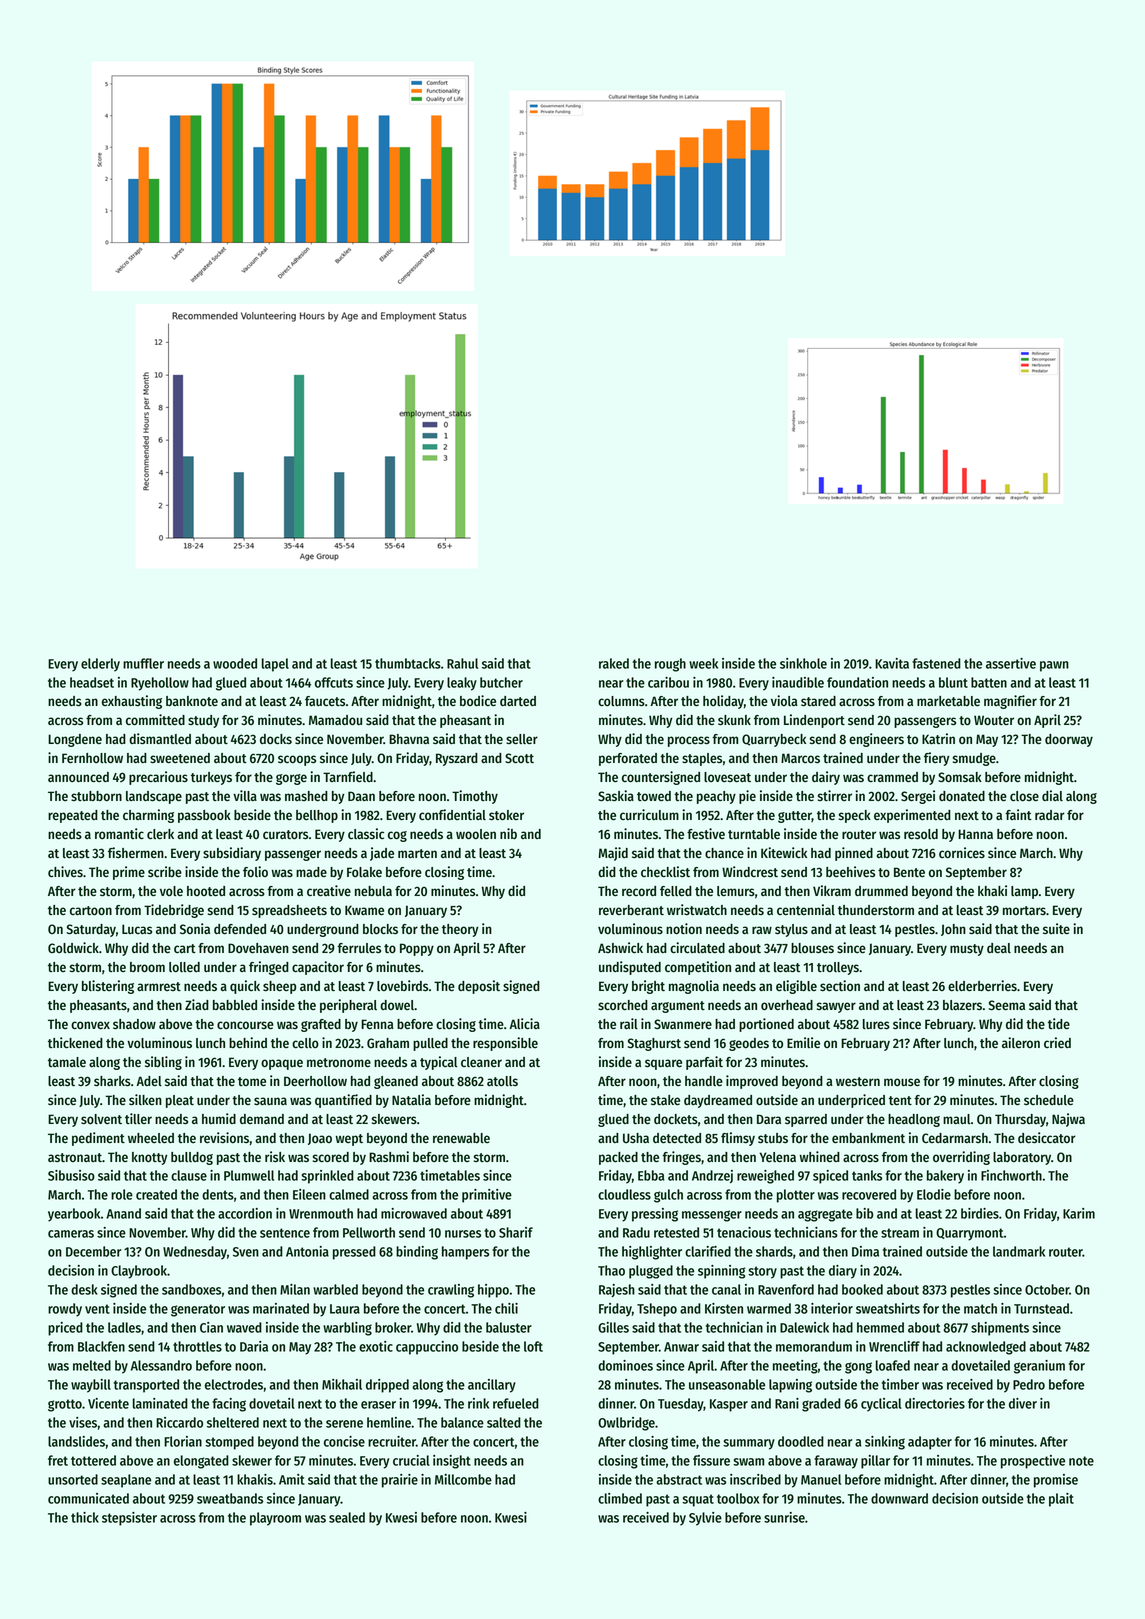 The height and width of the document is (1619, 1145). Describe the element at coordinates (129, 1519) in the document. I see `stepsister` at that location.
